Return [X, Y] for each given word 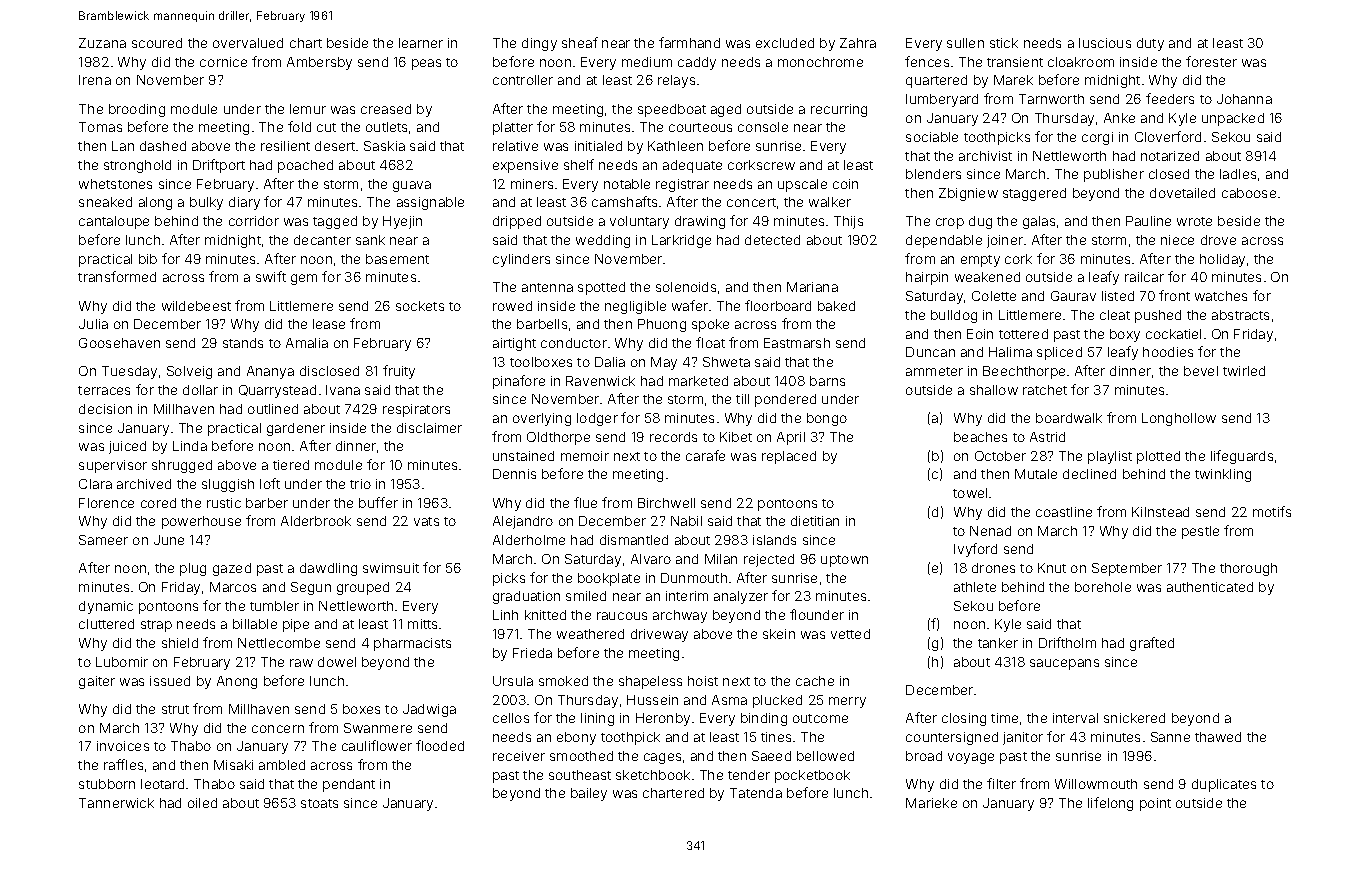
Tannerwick [116, 803]
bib [148, 259]
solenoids [686, 287]
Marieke [931, 803]
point [1155, 804]
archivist [985, 156]
